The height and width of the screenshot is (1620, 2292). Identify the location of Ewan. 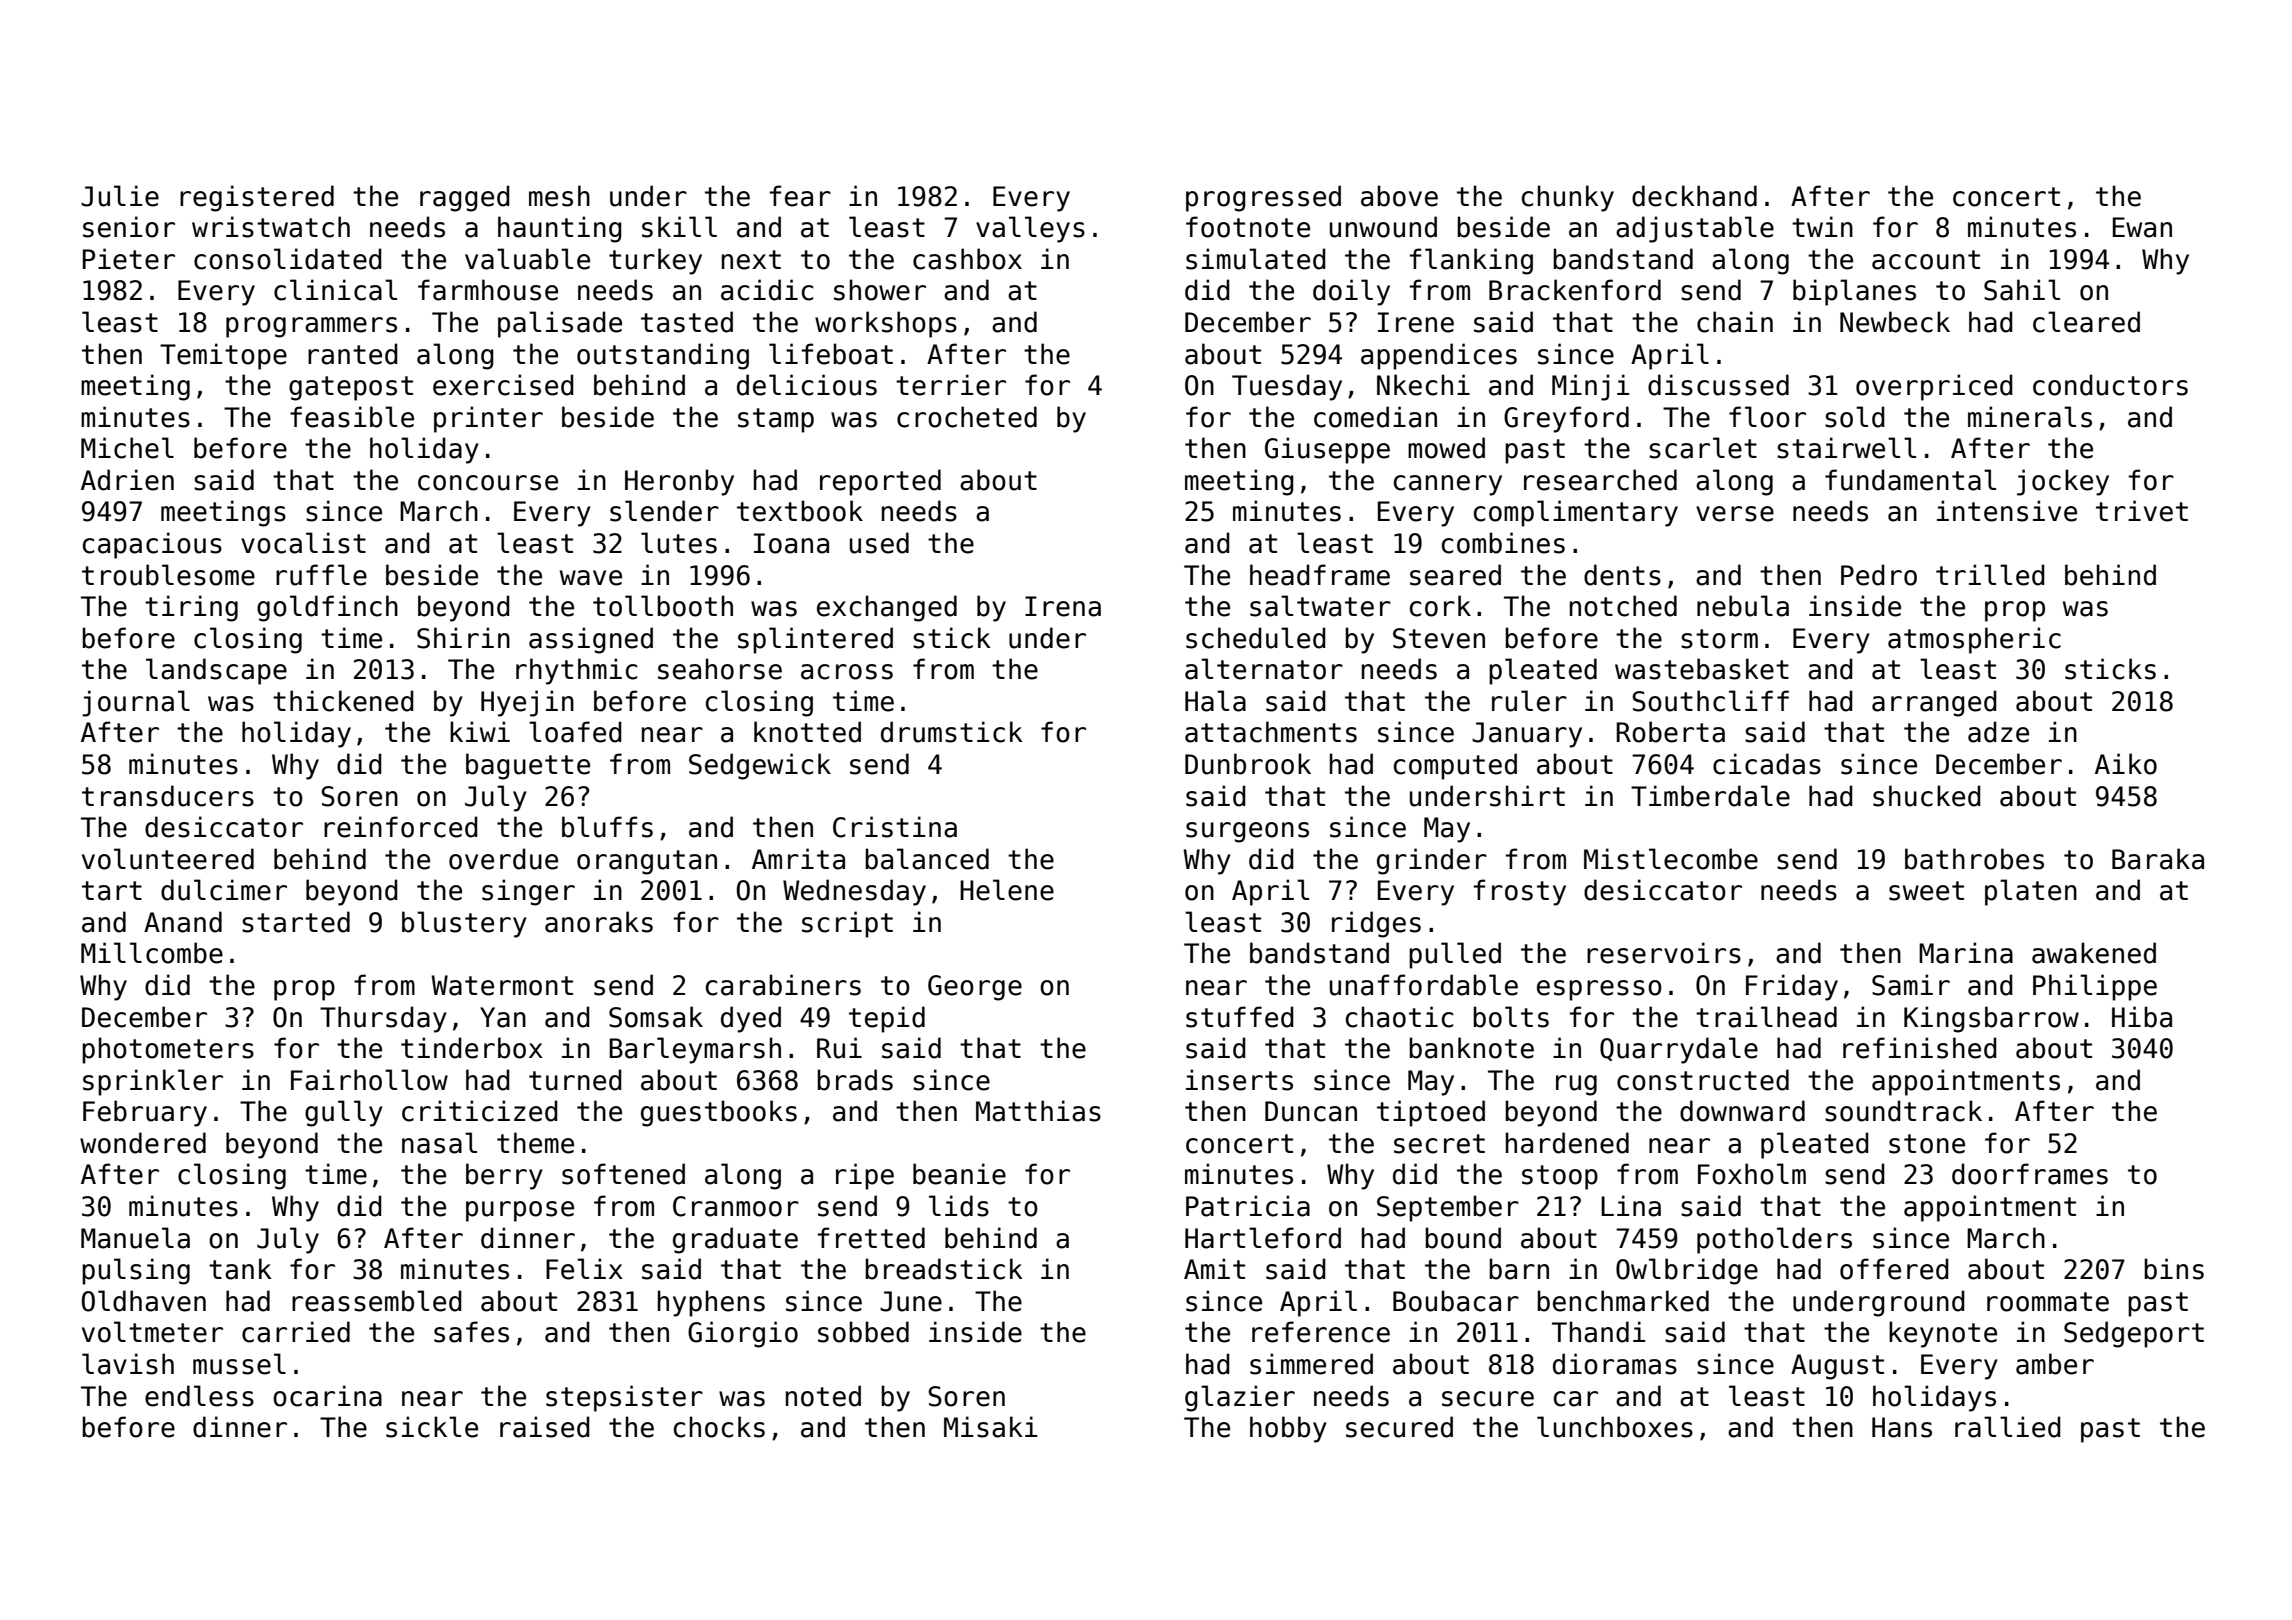
(2142, 227).
